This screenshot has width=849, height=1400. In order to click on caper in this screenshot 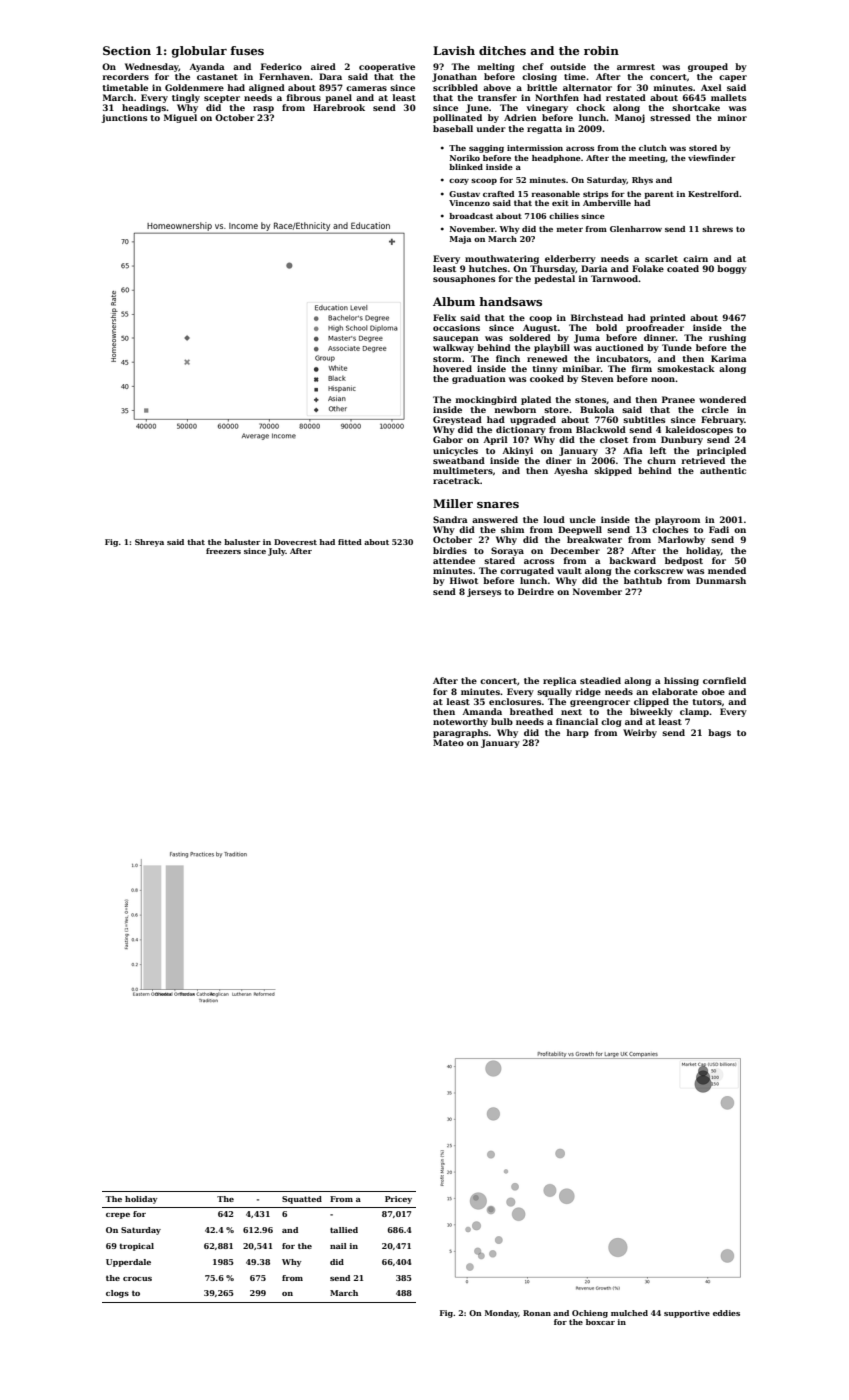, I will do `click(733, 78)`.
